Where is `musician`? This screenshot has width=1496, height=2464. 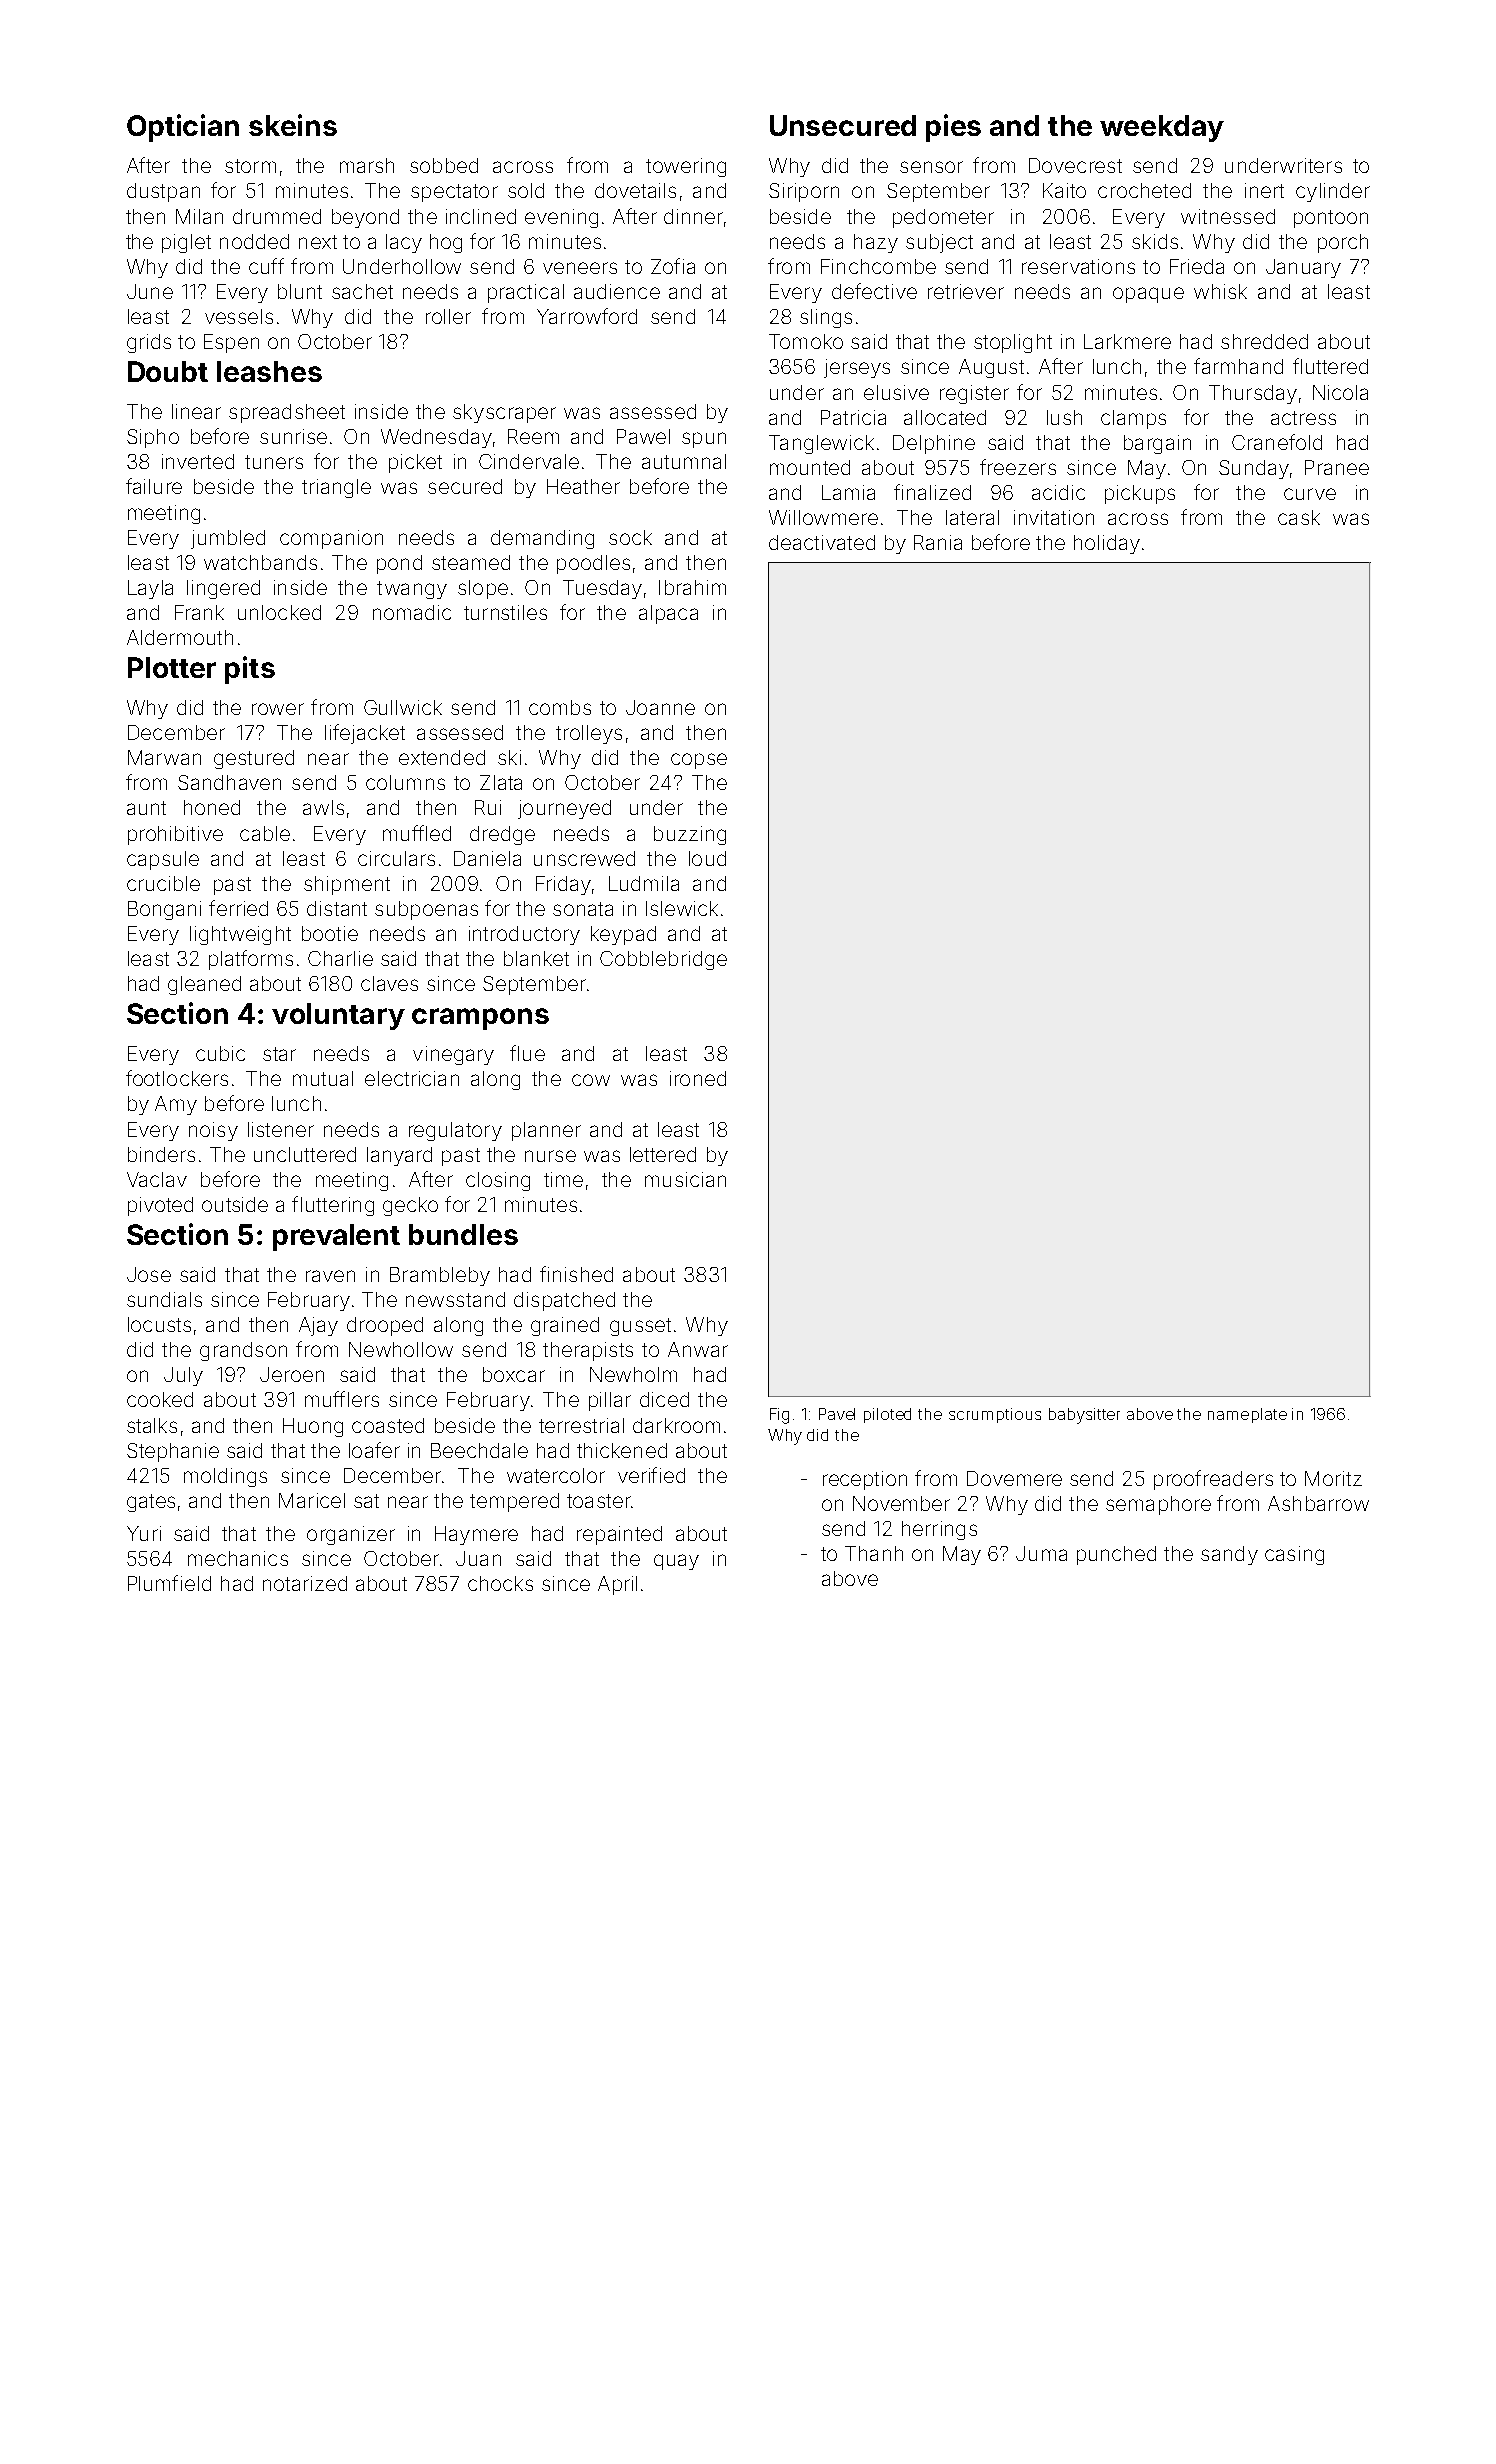
musician is located at coordinates (685, 1179).
